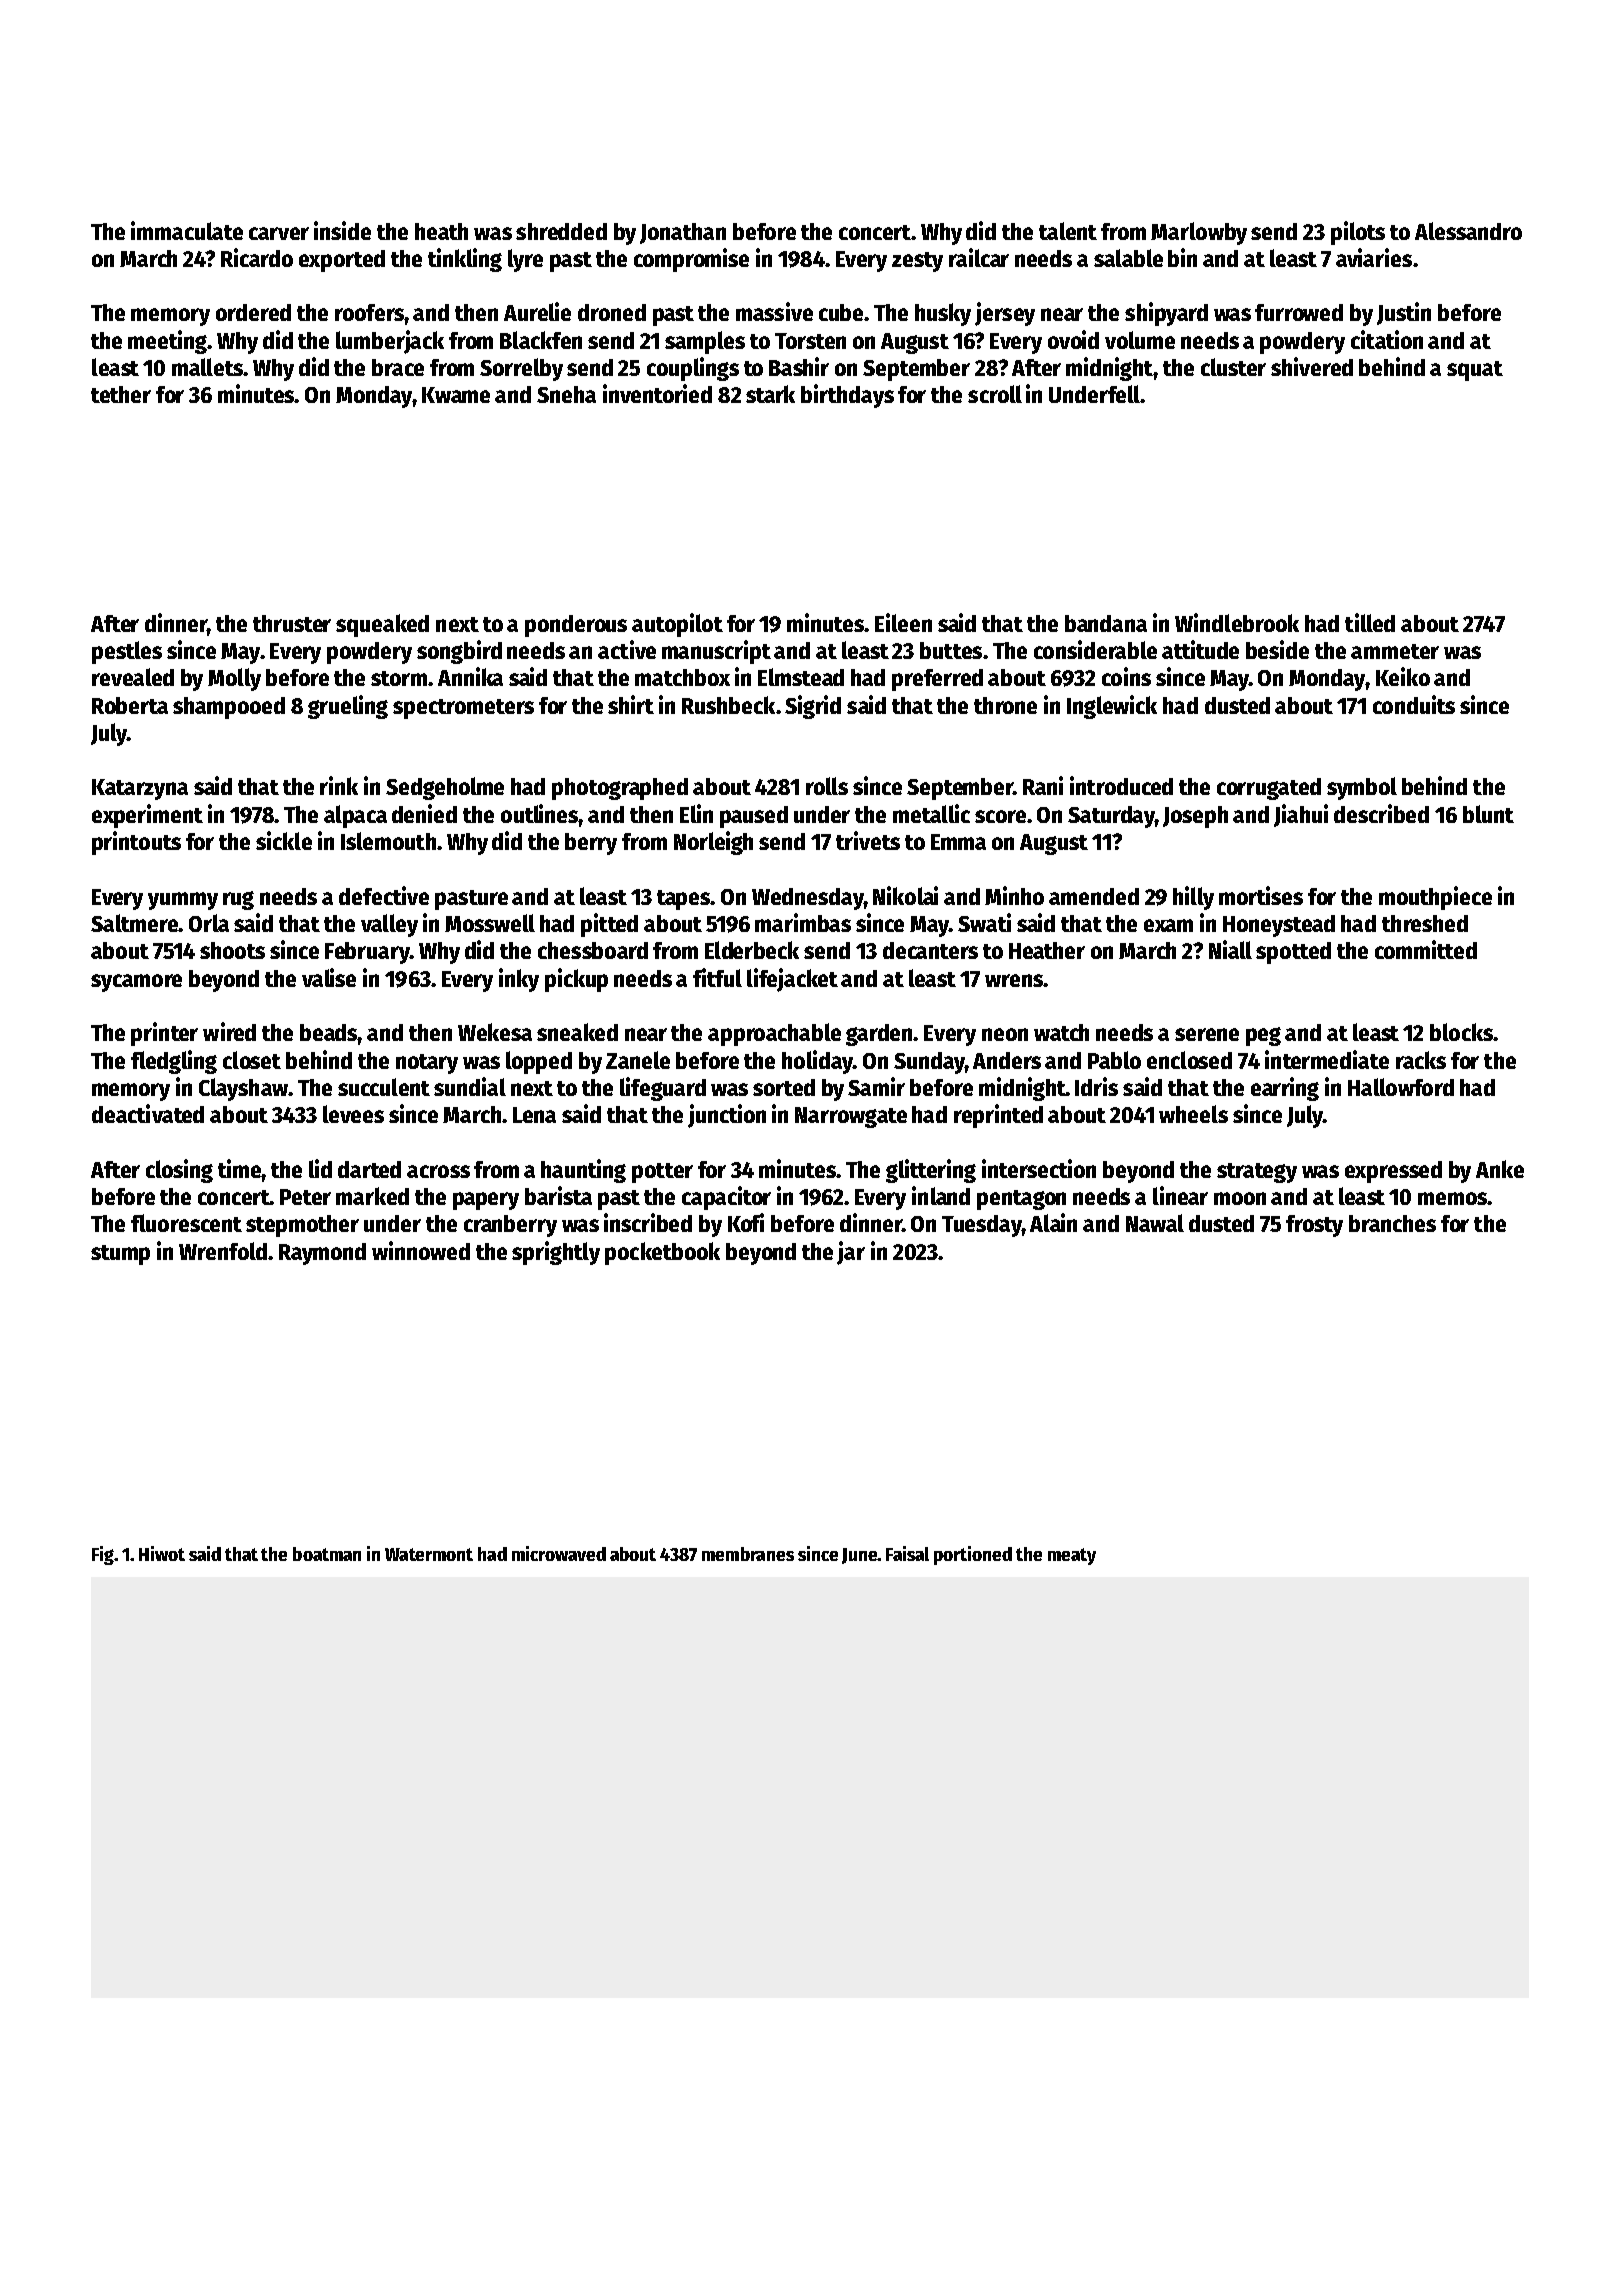 The height and width of the image is (2292, 1620). I want to click on lifeguard, so click(663, 1089).
